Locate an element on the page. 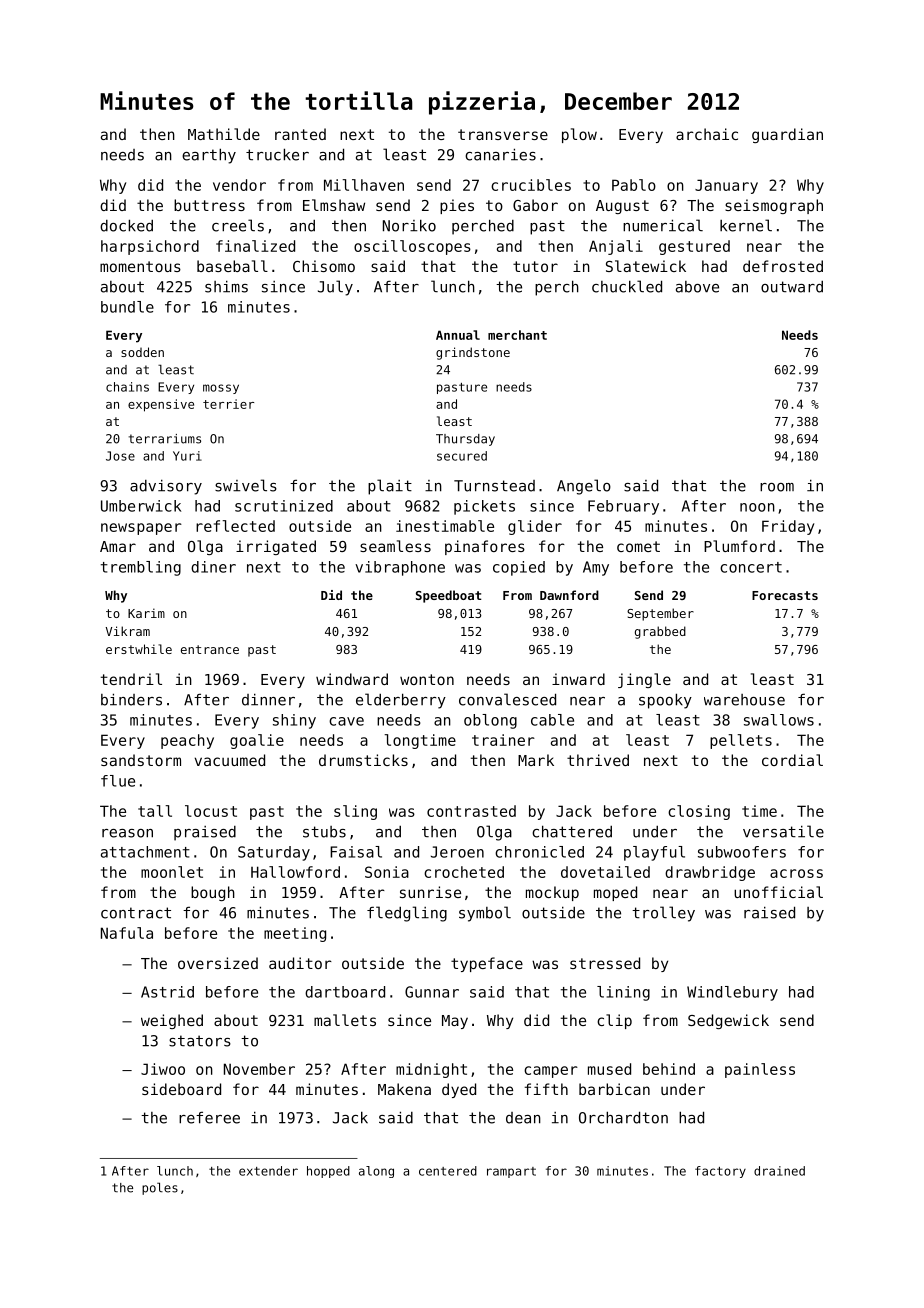 This page has width=924, height=1308. contract is located at coordinates (136, 913).
